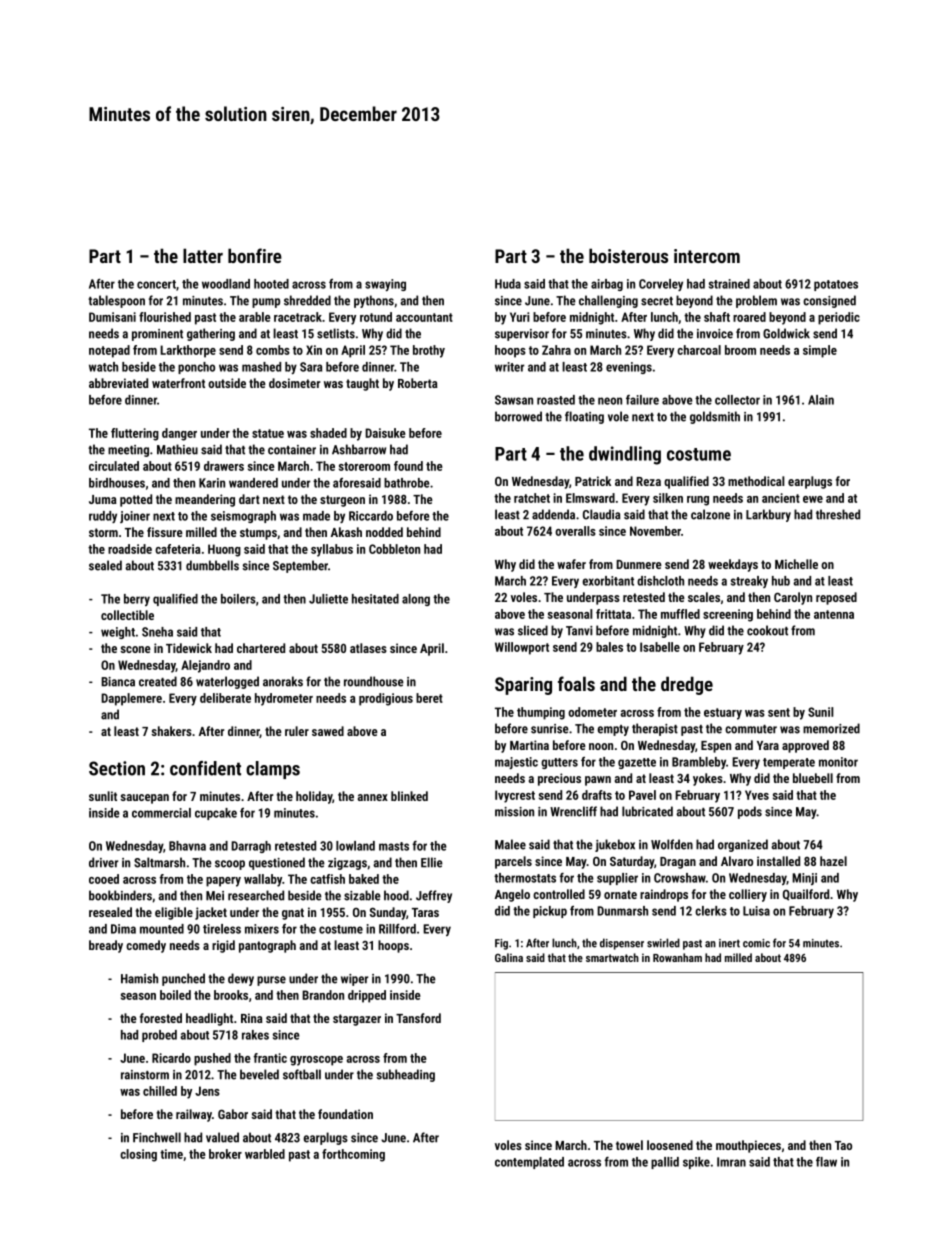  What do you see at coordinates (518, 416) in the page?
I see `borrowed` at bounding box center [518, 416].
